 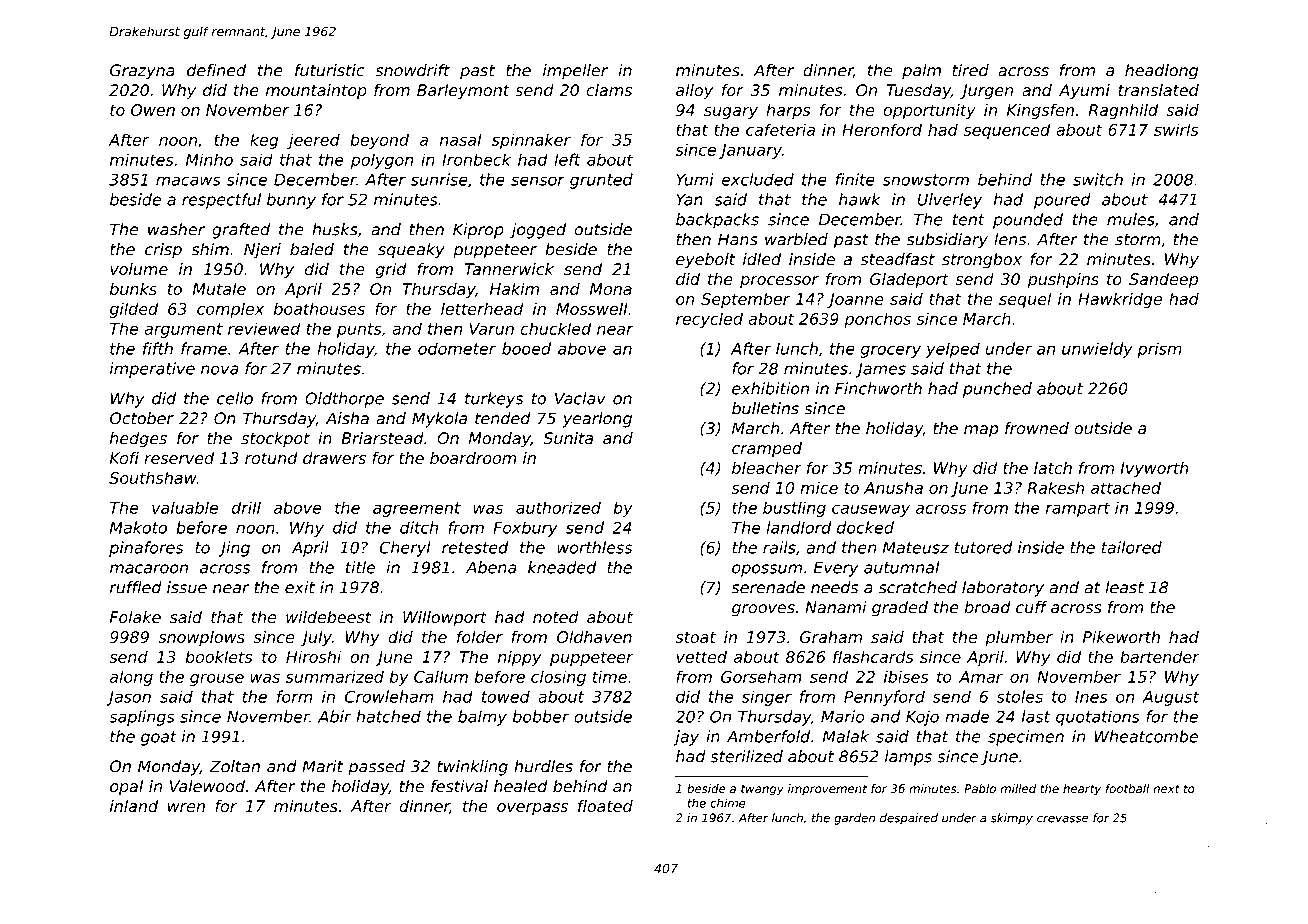 What do you see at coordinates (1063, 281) in the page?
I see `pushpins` at bounding box center [1063, 281].
